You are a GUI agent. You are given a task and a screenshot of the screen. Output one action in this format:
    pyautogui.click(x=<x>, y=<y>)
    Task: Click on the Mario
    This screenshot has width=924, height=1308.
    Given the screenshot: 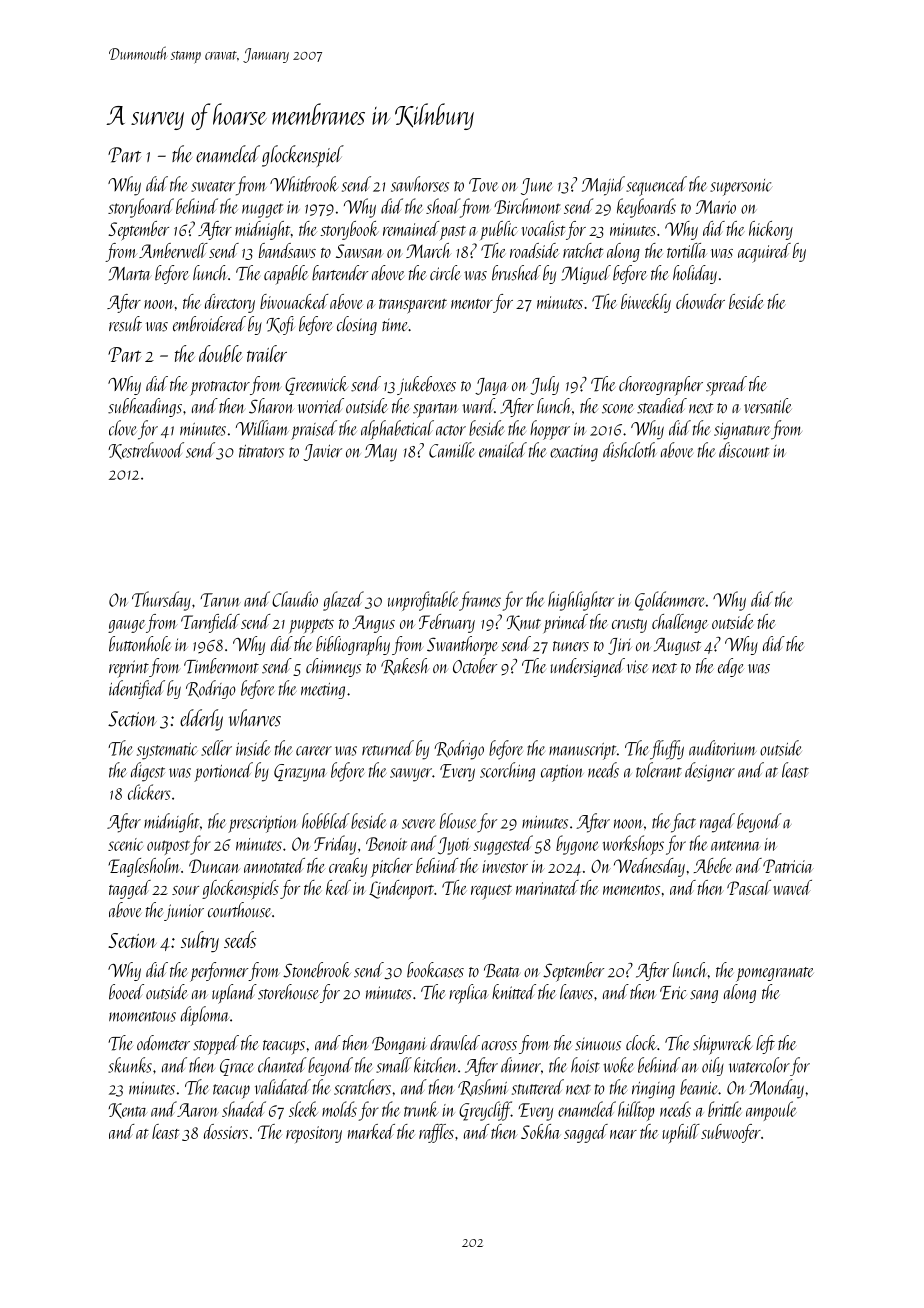 What is the action you would take?
    pyautogui.click(x=716, y=207)
